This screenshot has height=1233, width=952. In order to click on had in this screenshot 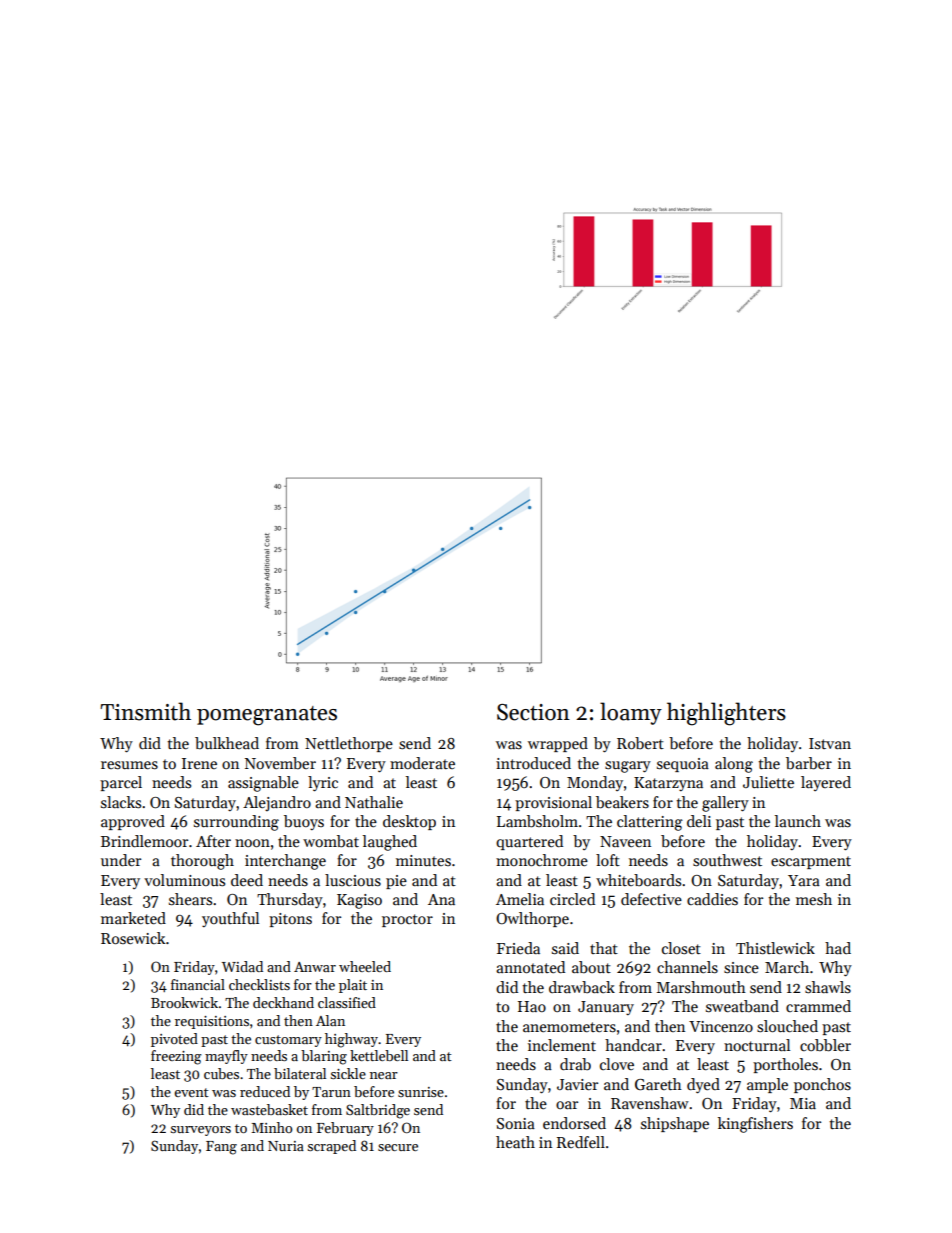, I will do `click(838, 948)`.
